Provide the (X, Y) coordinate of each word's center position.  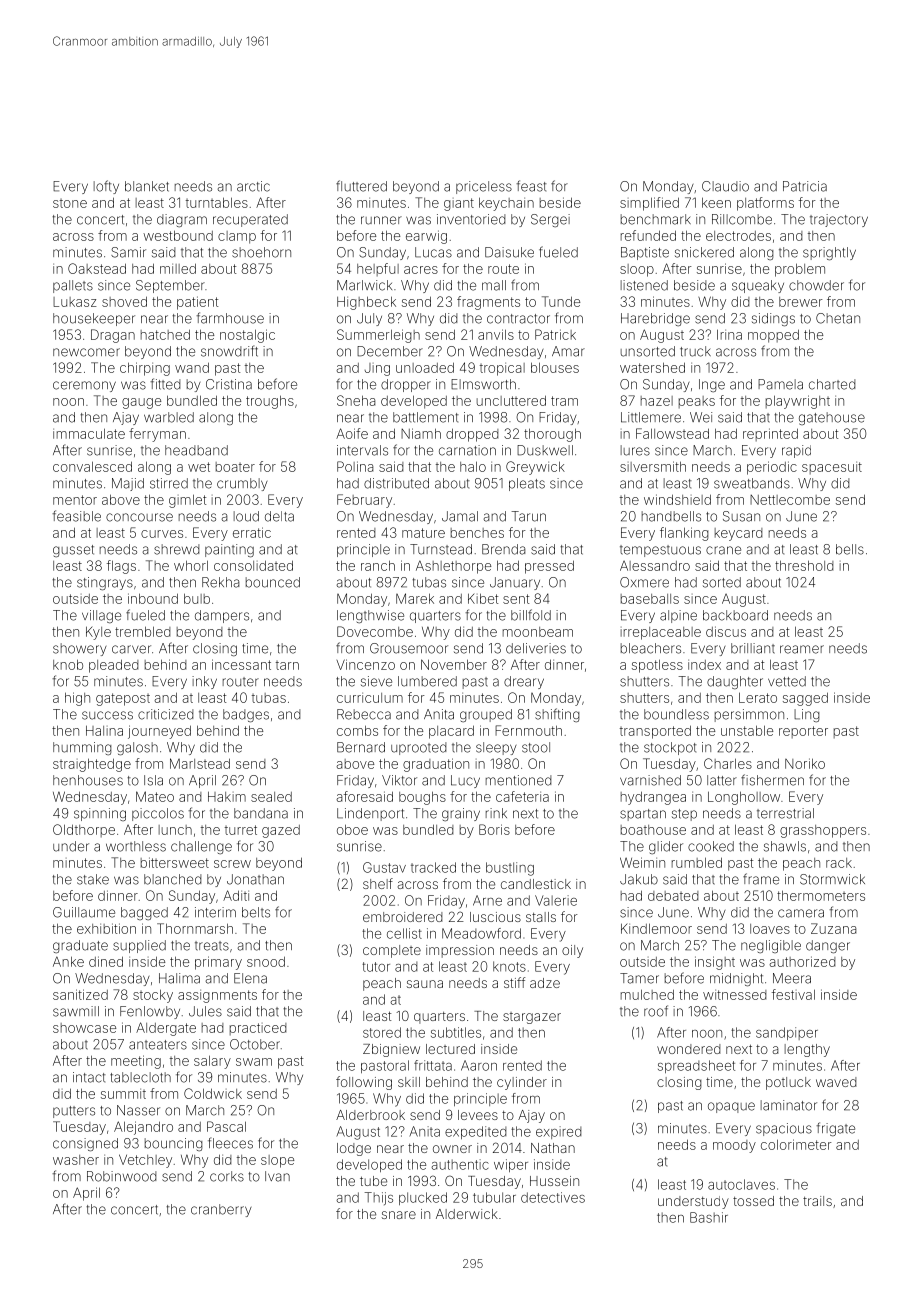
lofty (106, 187)
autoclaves (741, 1184)
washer (76, 1160)
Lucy (465, 781)
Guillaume (84, 912)
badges (246, 716)
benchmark (656, 219)
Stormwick (832, 879)
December (390, 351)
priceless (484, 187)
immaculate (89, 433)
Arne (487, 900)
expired (559, 1132)
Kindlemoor (656, 928)
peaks (697, 402)
